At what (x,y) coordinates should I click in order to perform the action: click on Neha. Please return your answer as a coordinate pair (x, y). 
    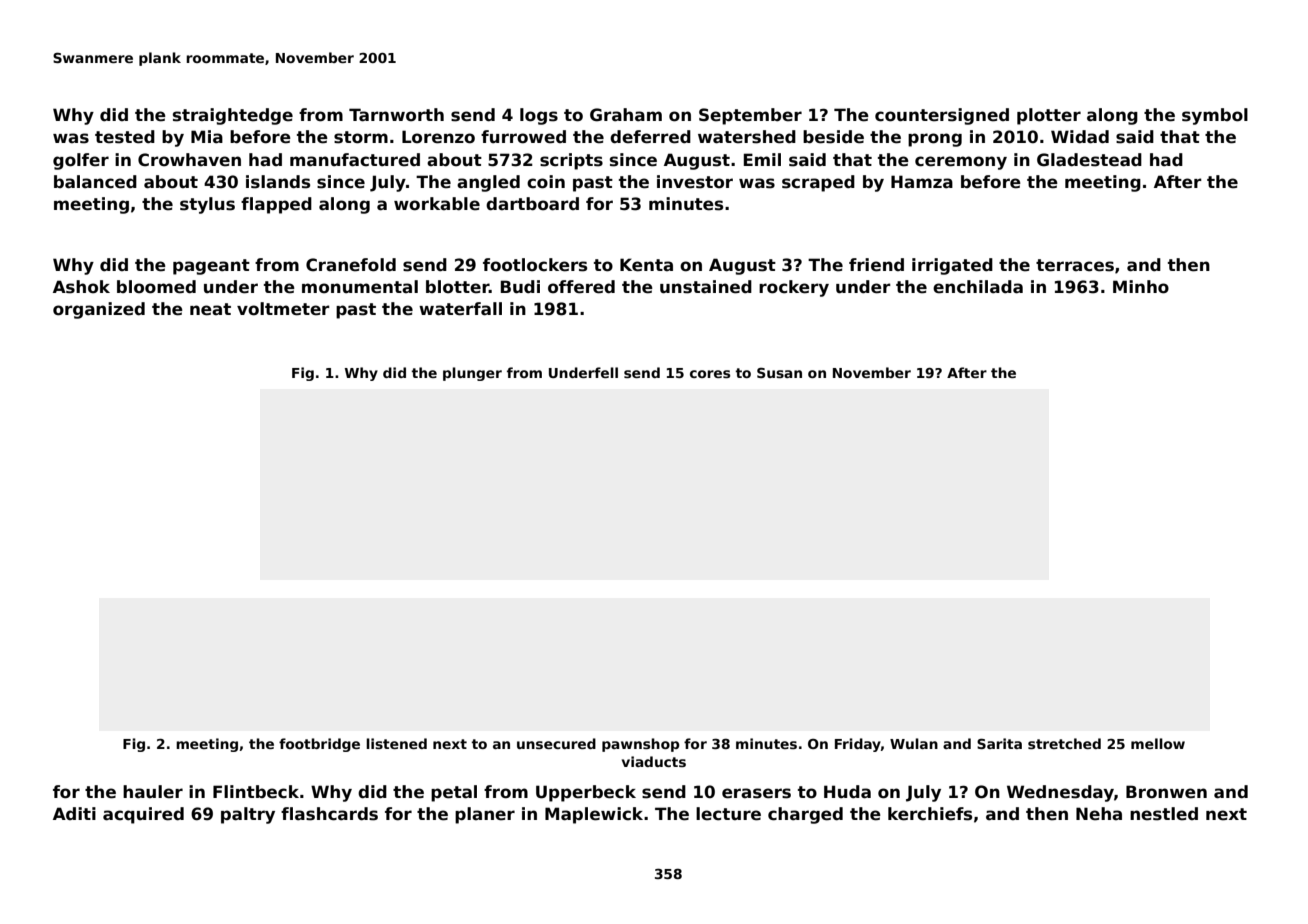
    Looking at the image, I should click on (1099, 814).
